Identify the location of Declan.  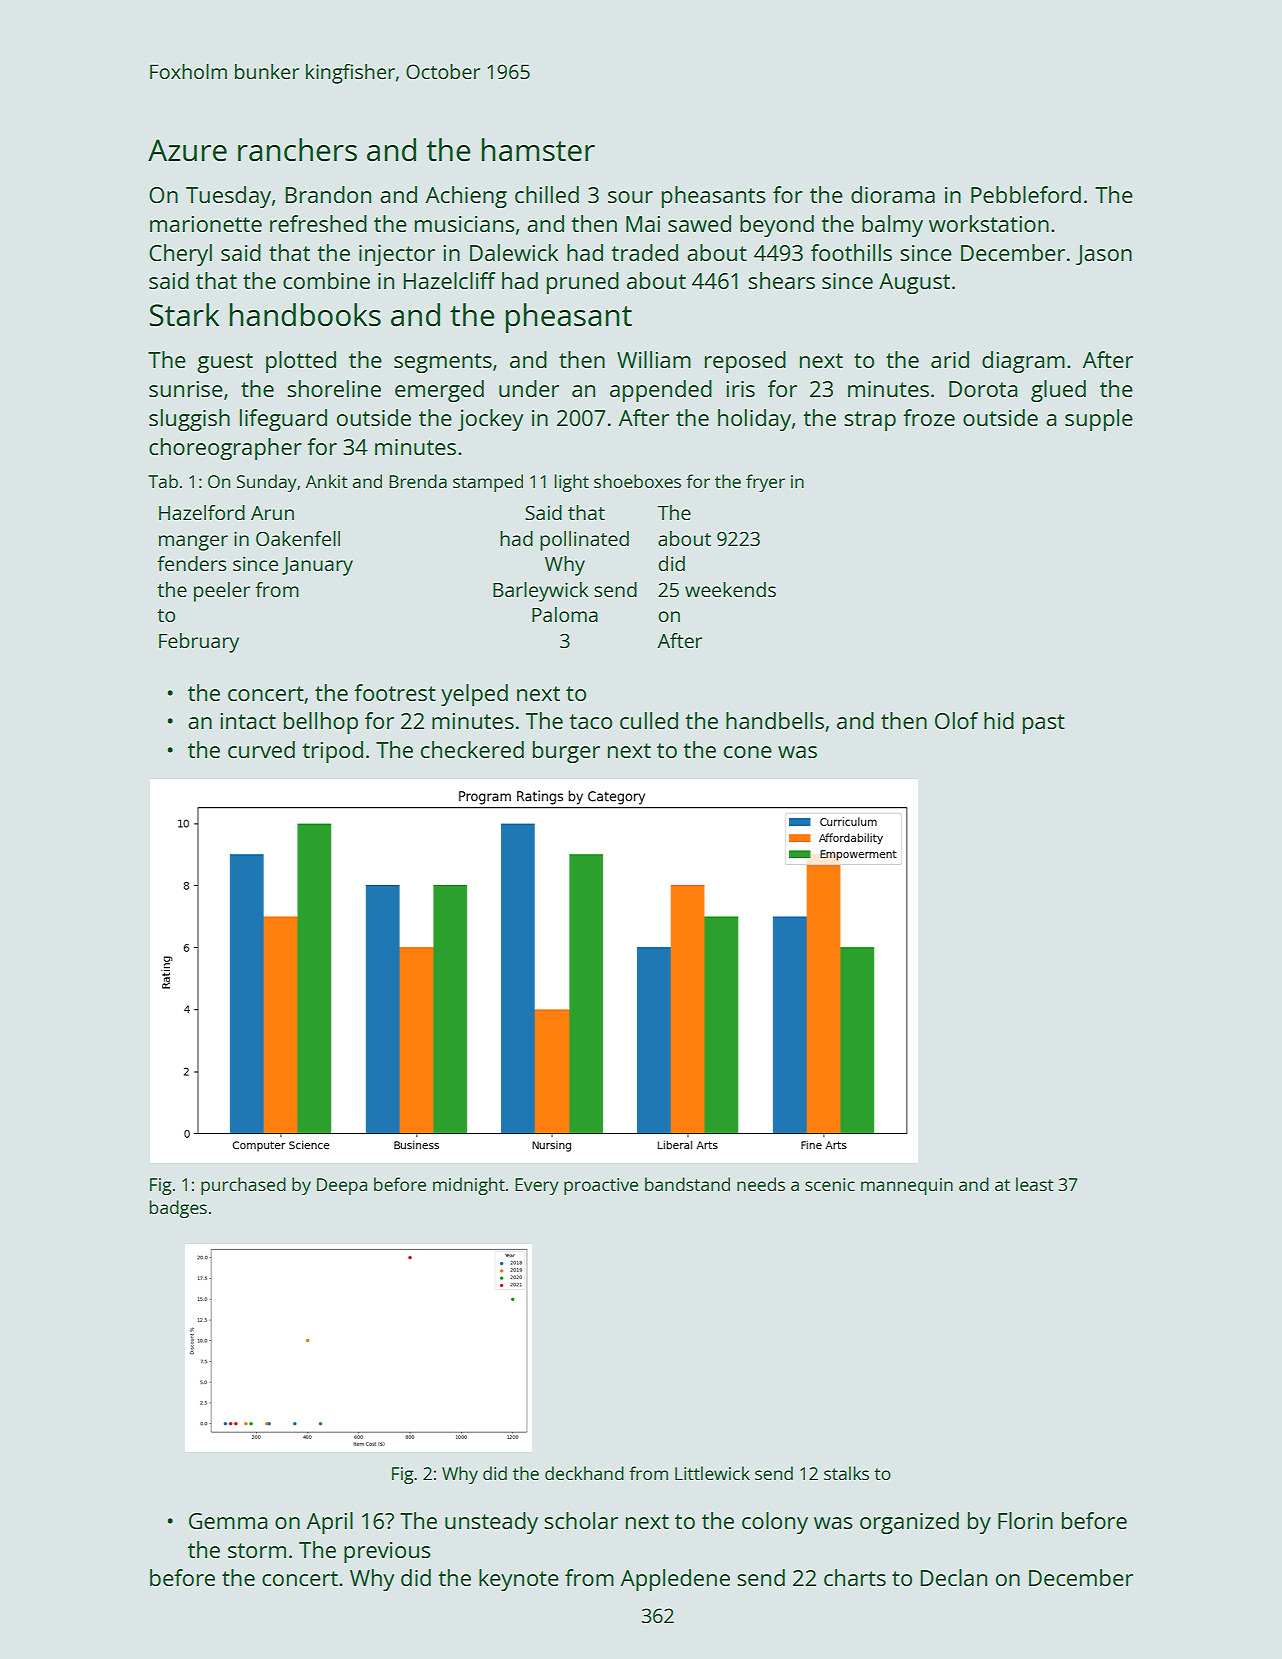
(953, 1577).
